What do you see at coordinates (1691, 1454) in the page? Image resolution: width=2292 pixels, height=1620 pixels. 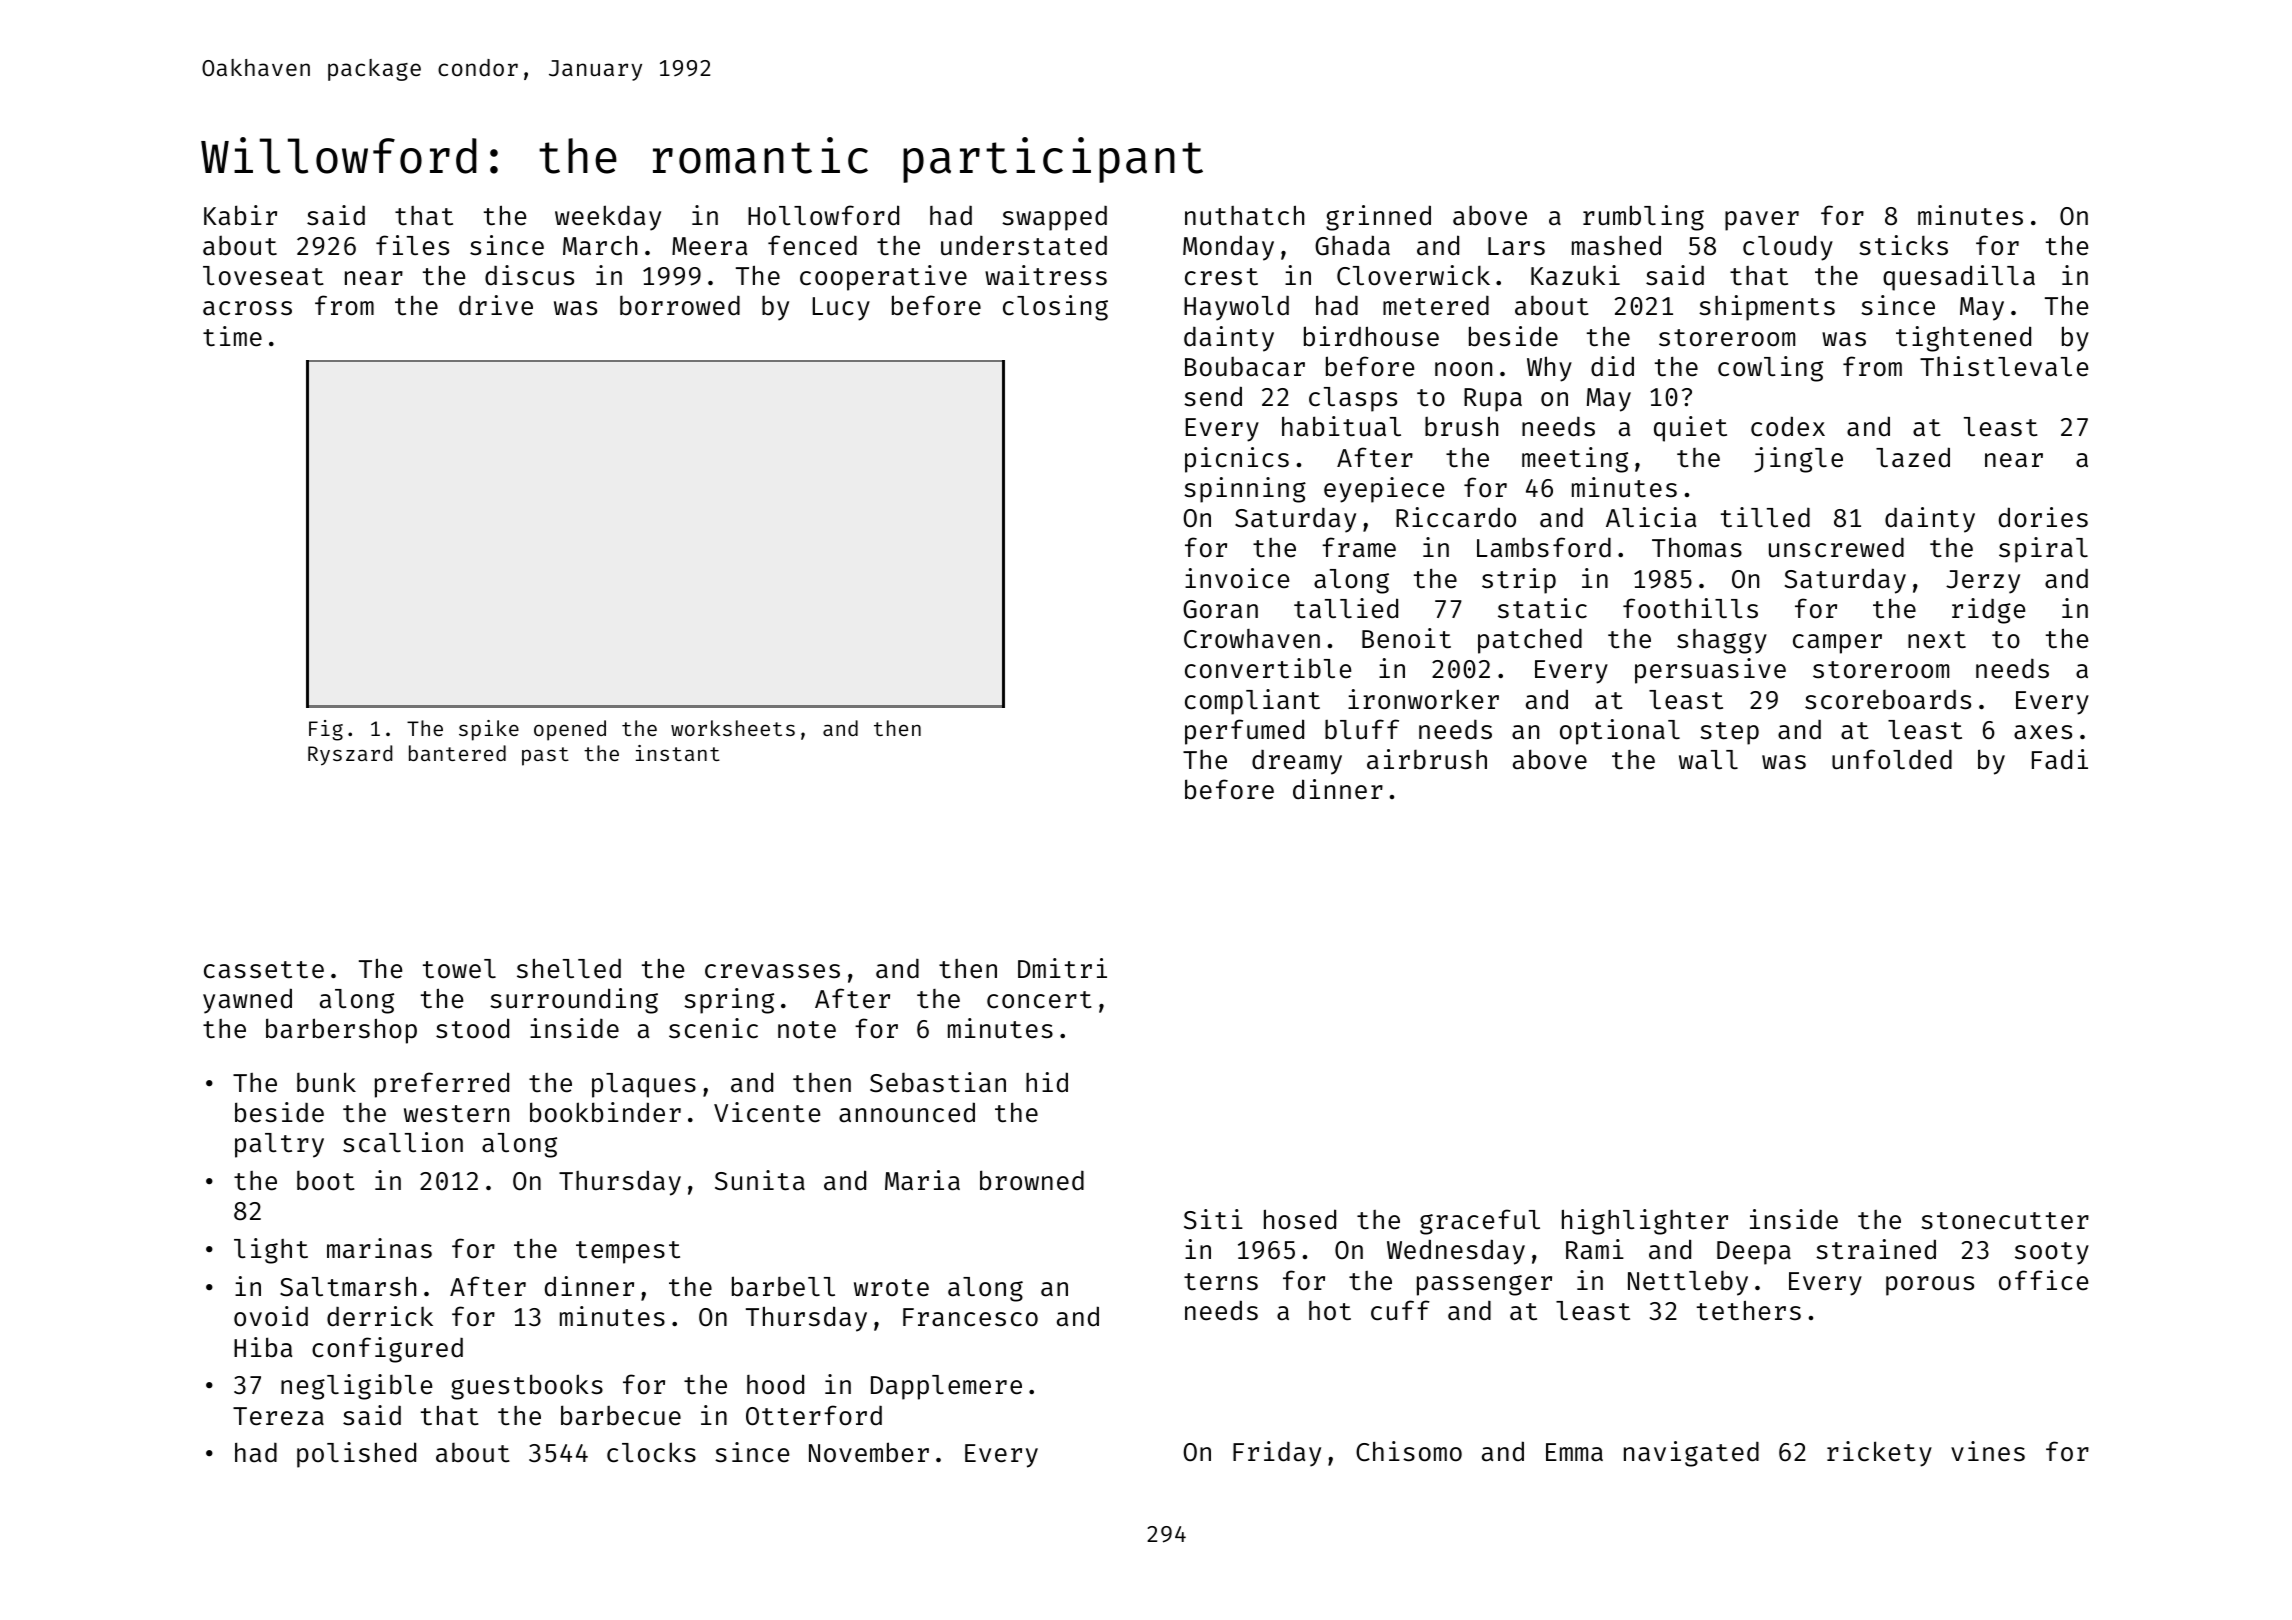 I see `navigated` at bounding box center [1691, 1454].
